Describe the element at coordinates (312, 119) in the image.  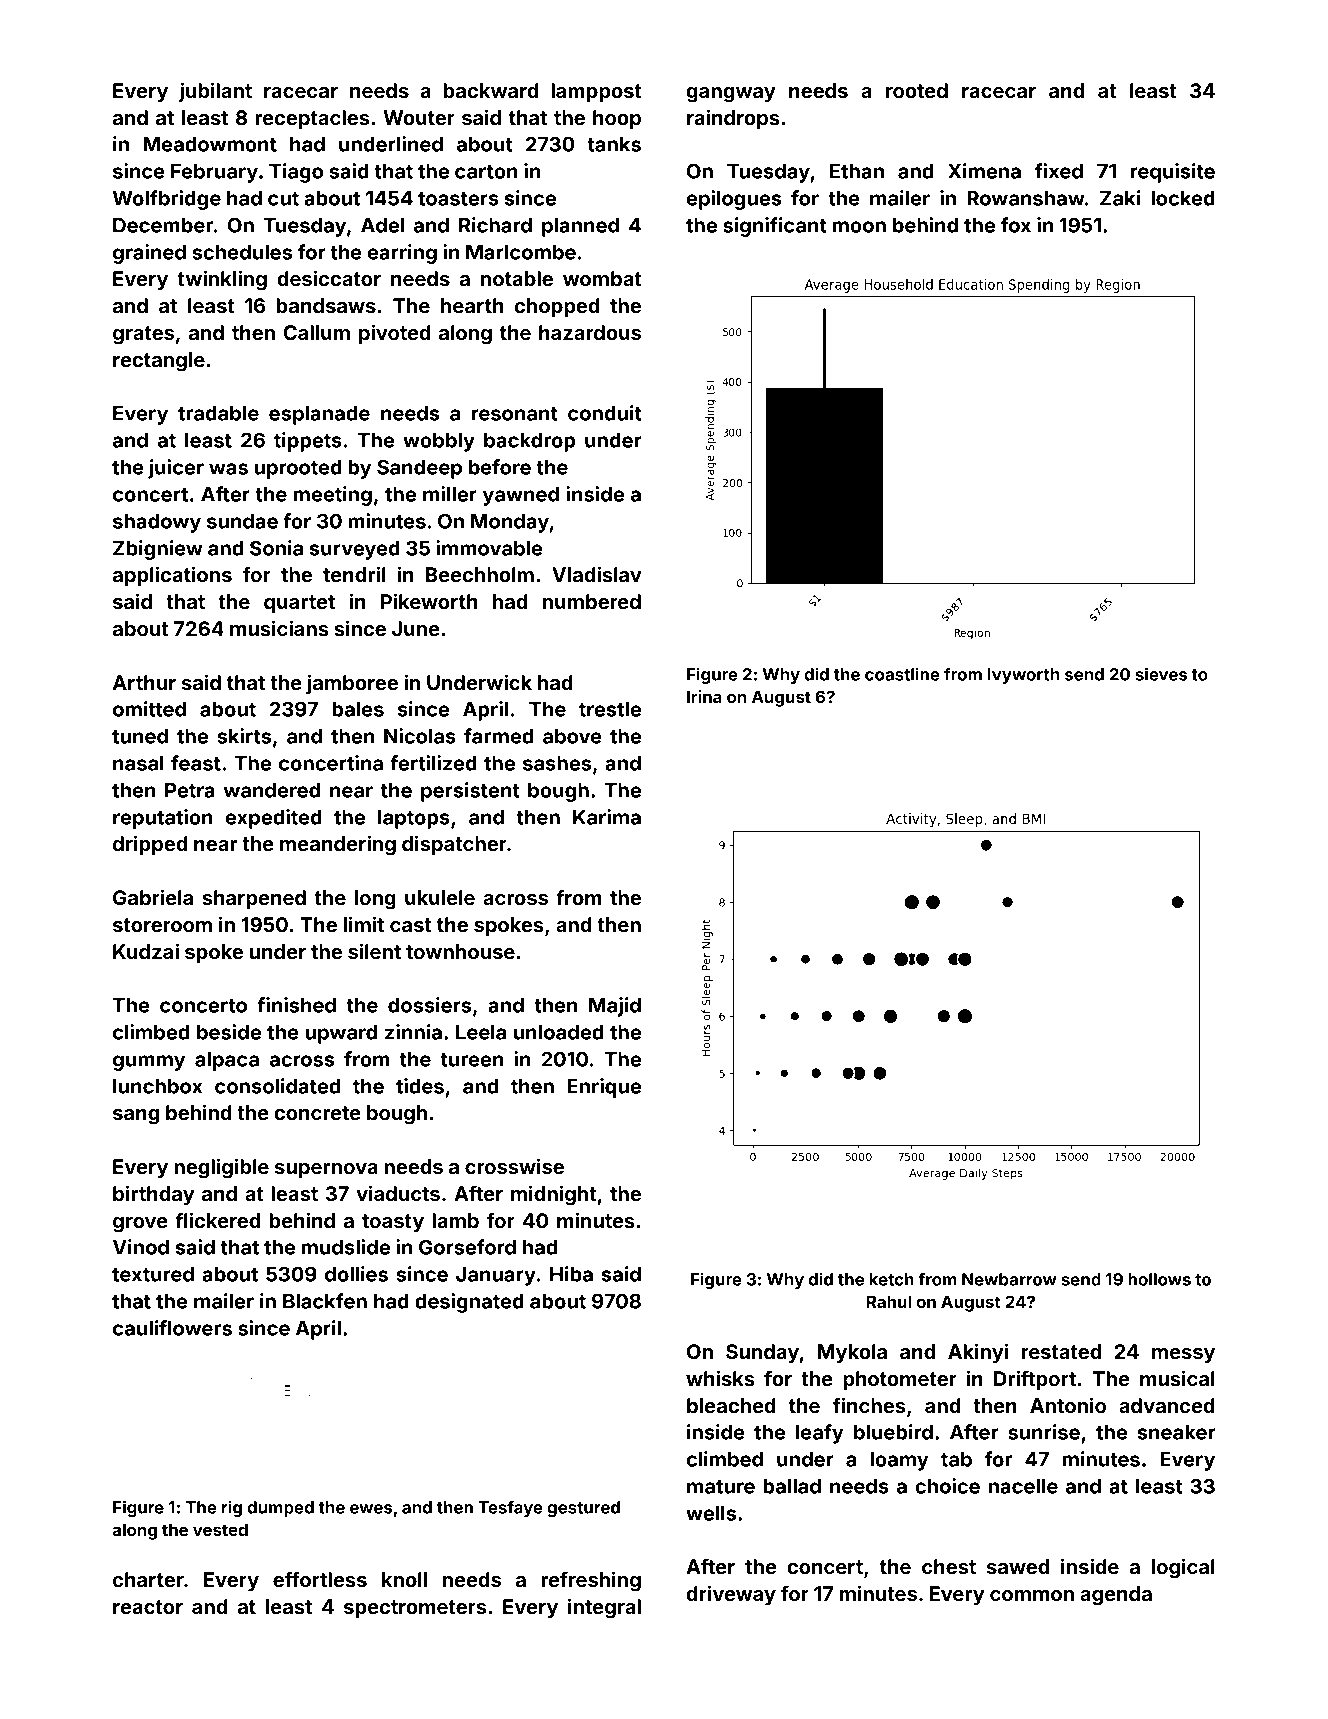
I see `receptacles` at that location.
